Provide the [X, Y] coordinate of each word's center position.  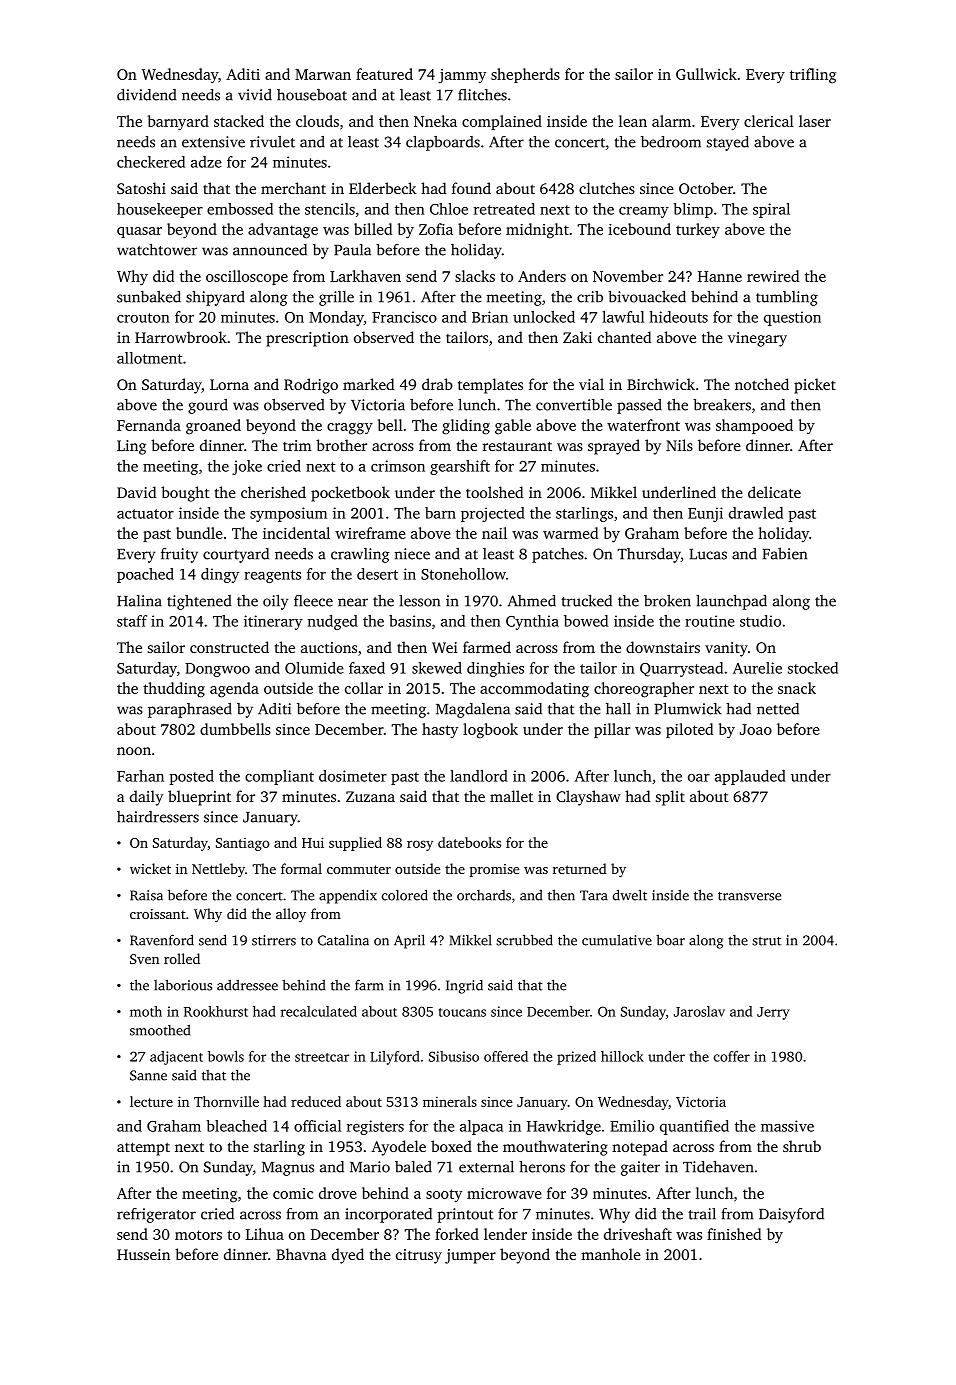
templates [490, 386]
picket [815, 386]
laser [815, 121]
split [670, 798]
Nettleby [218, 870]
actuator [145, 514]
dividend [146, 95]
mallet [511, 796]
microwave [504, 1193]
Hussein [143, 1254]
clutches [607, 188]
